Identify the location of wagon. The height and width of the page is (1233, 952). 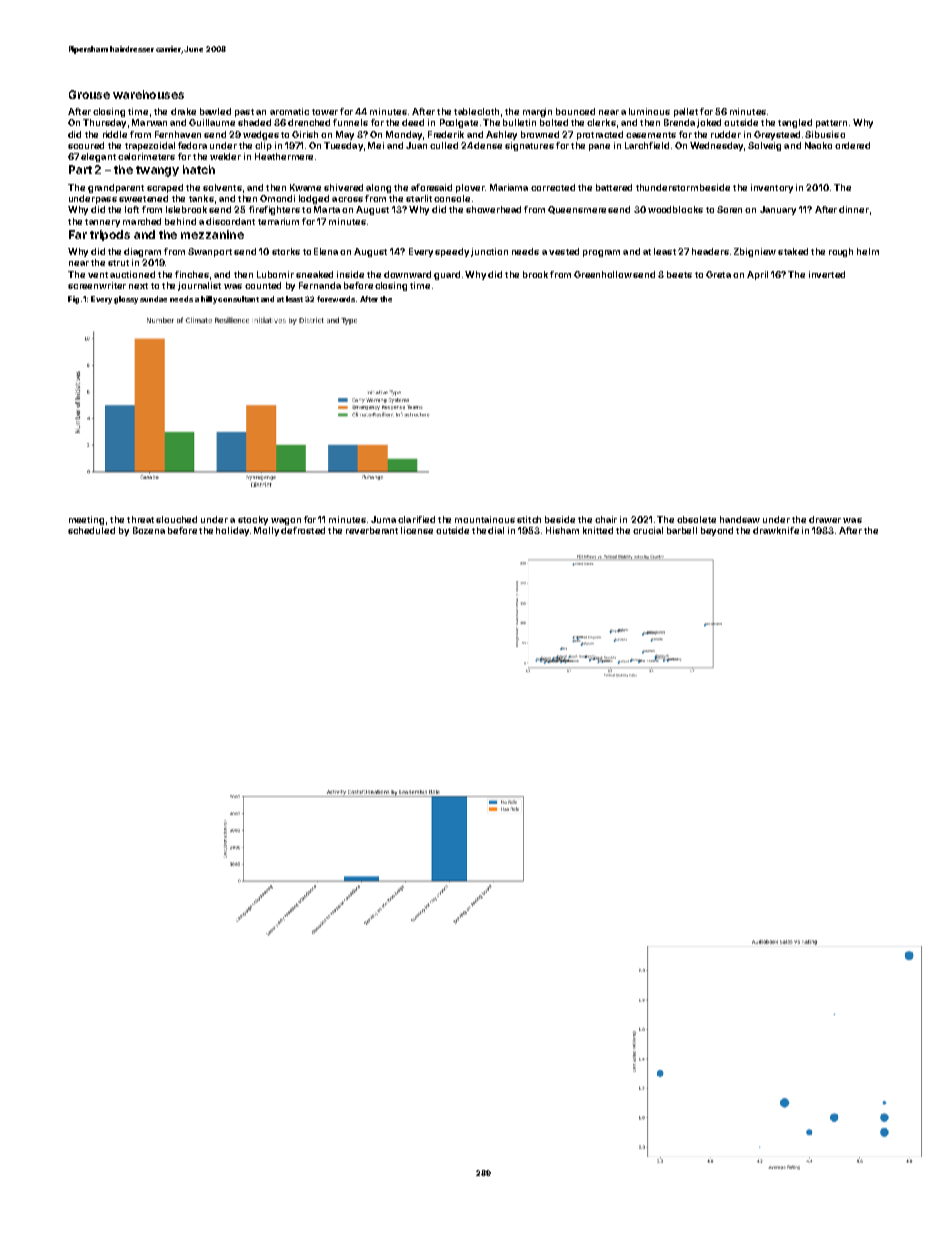
(286, 521).
